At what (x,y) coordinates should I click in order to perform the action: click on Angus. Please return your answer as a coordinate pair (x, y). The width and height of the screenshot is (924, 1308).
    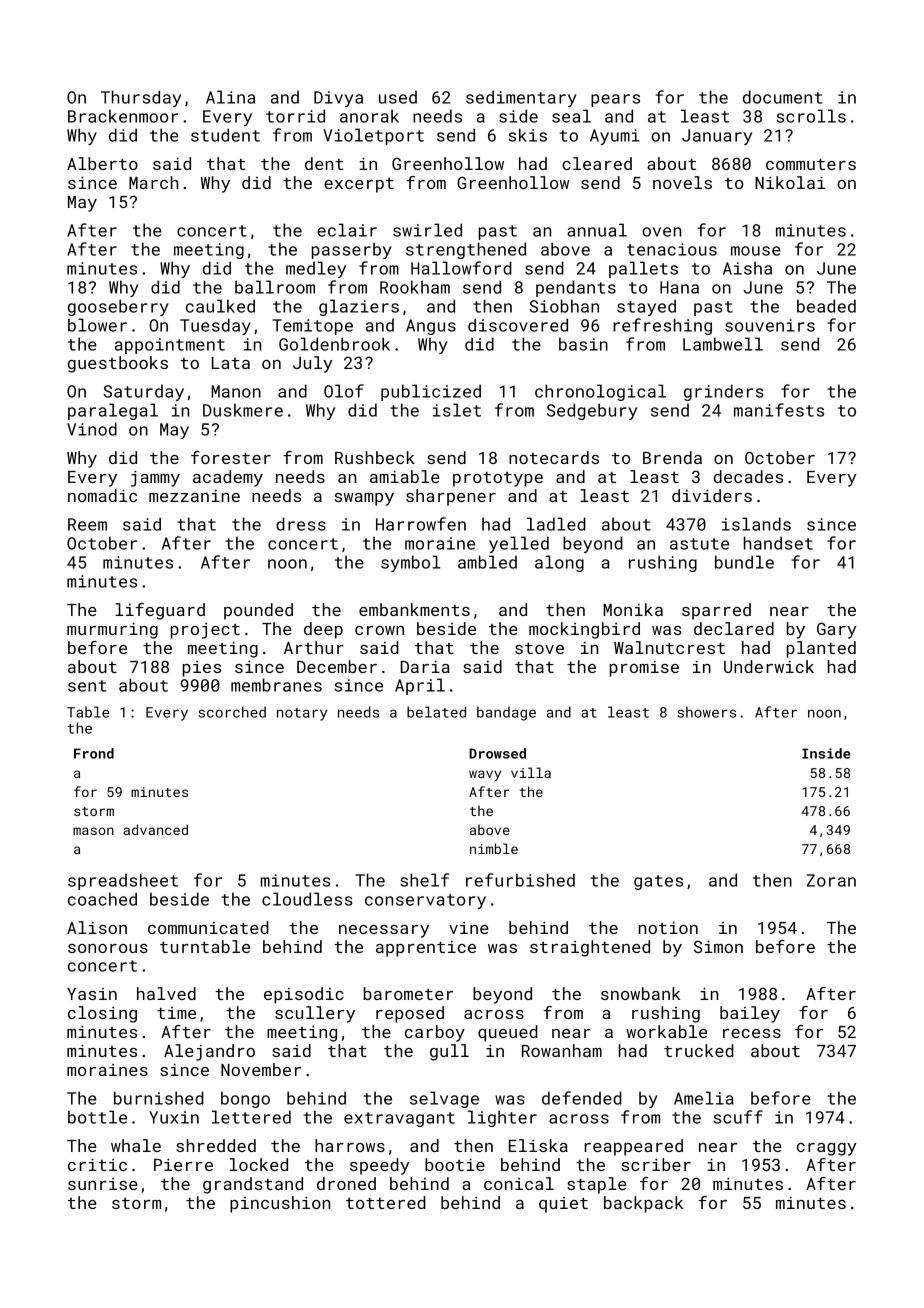
    Looking at the image, I should click on (431, 327).
